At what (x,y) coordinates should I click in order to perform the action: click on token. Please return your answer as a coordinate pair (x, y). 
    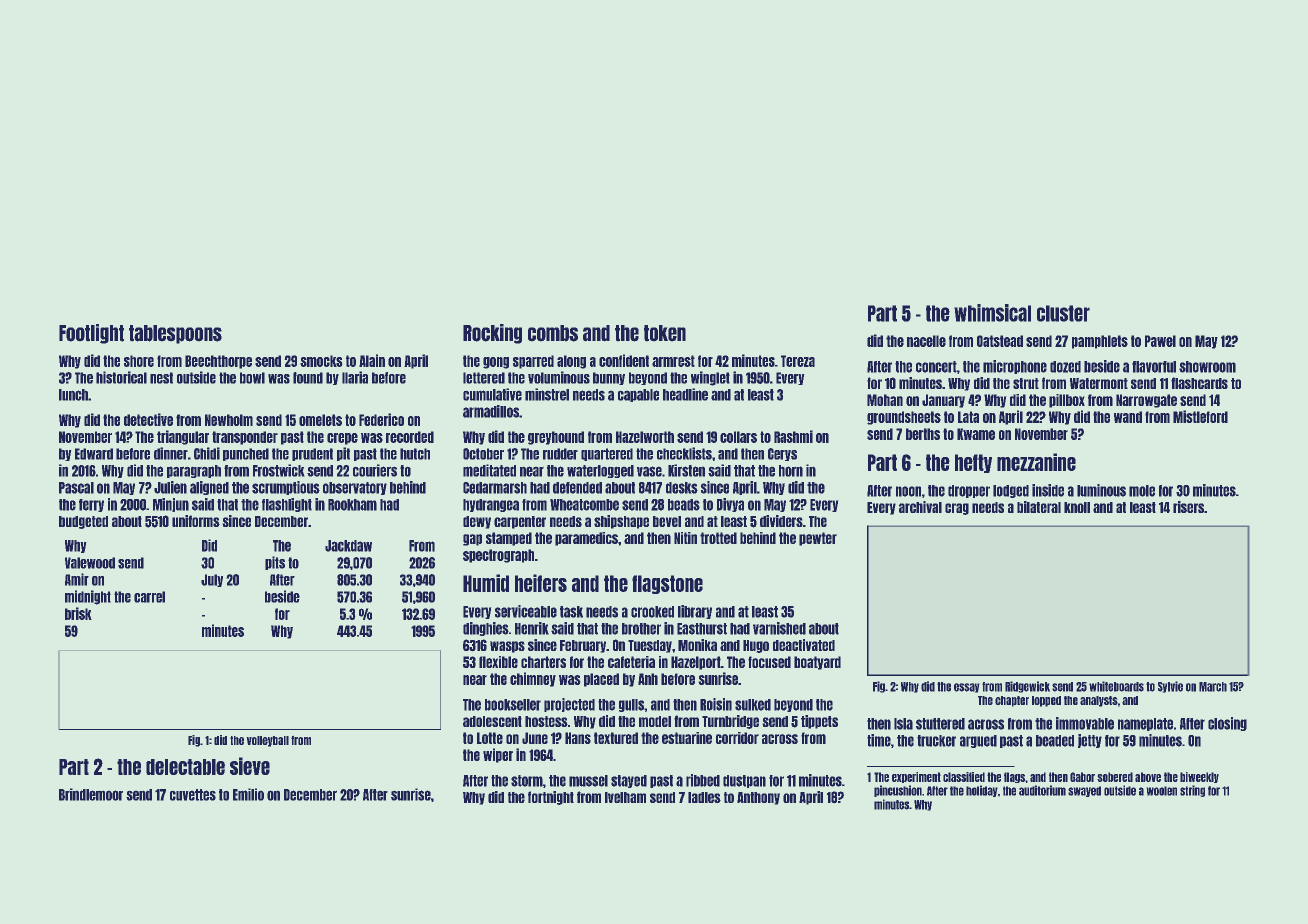
    Looking at the image, I should click on (665, 333).
